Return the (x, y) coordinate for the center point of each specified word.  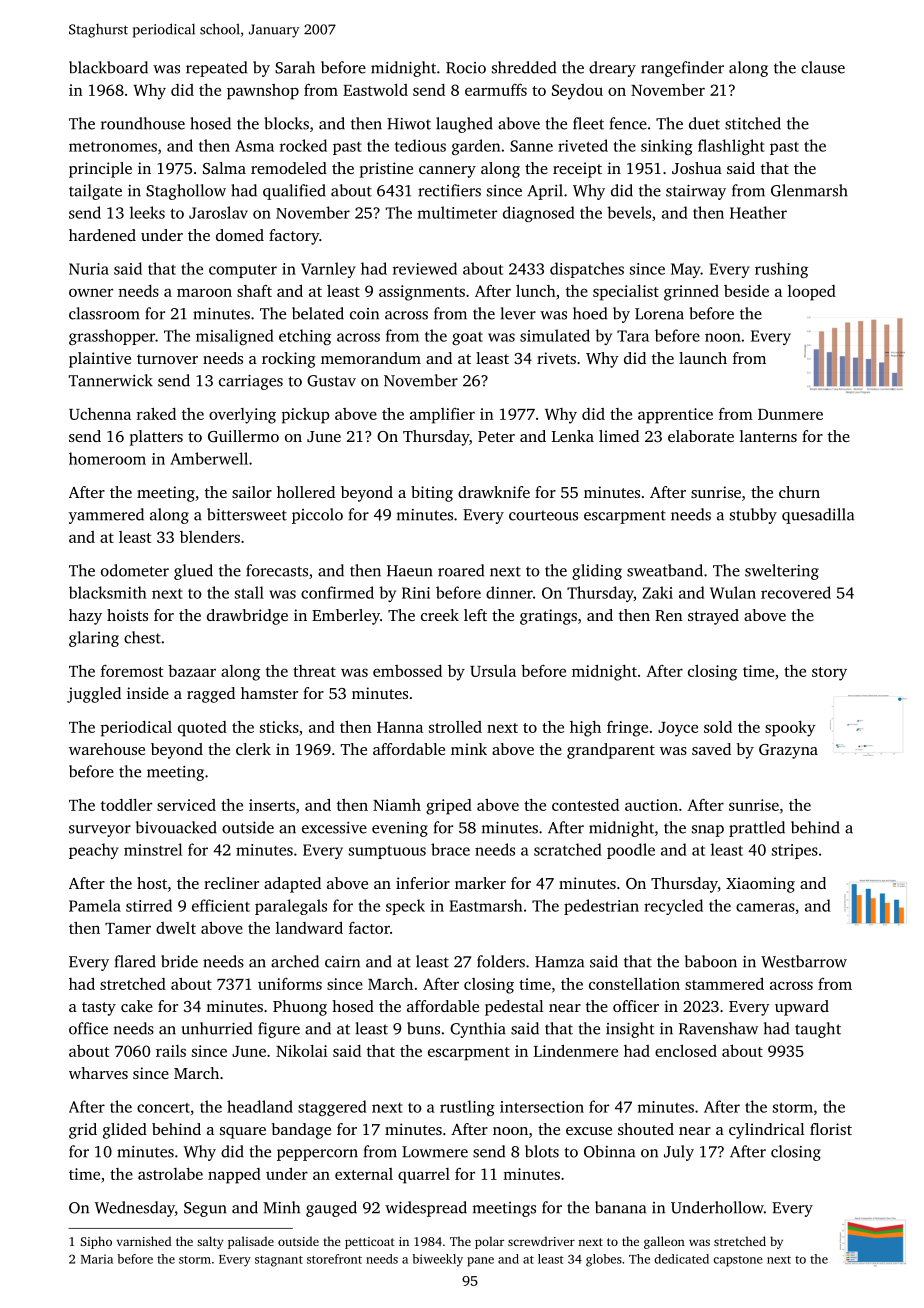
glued (193, 572)
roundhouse (143, 123)
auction (651, 805)
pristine (386, 170)
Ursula (493, 671)
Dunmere (790, 414)
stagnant (279, 1261)
